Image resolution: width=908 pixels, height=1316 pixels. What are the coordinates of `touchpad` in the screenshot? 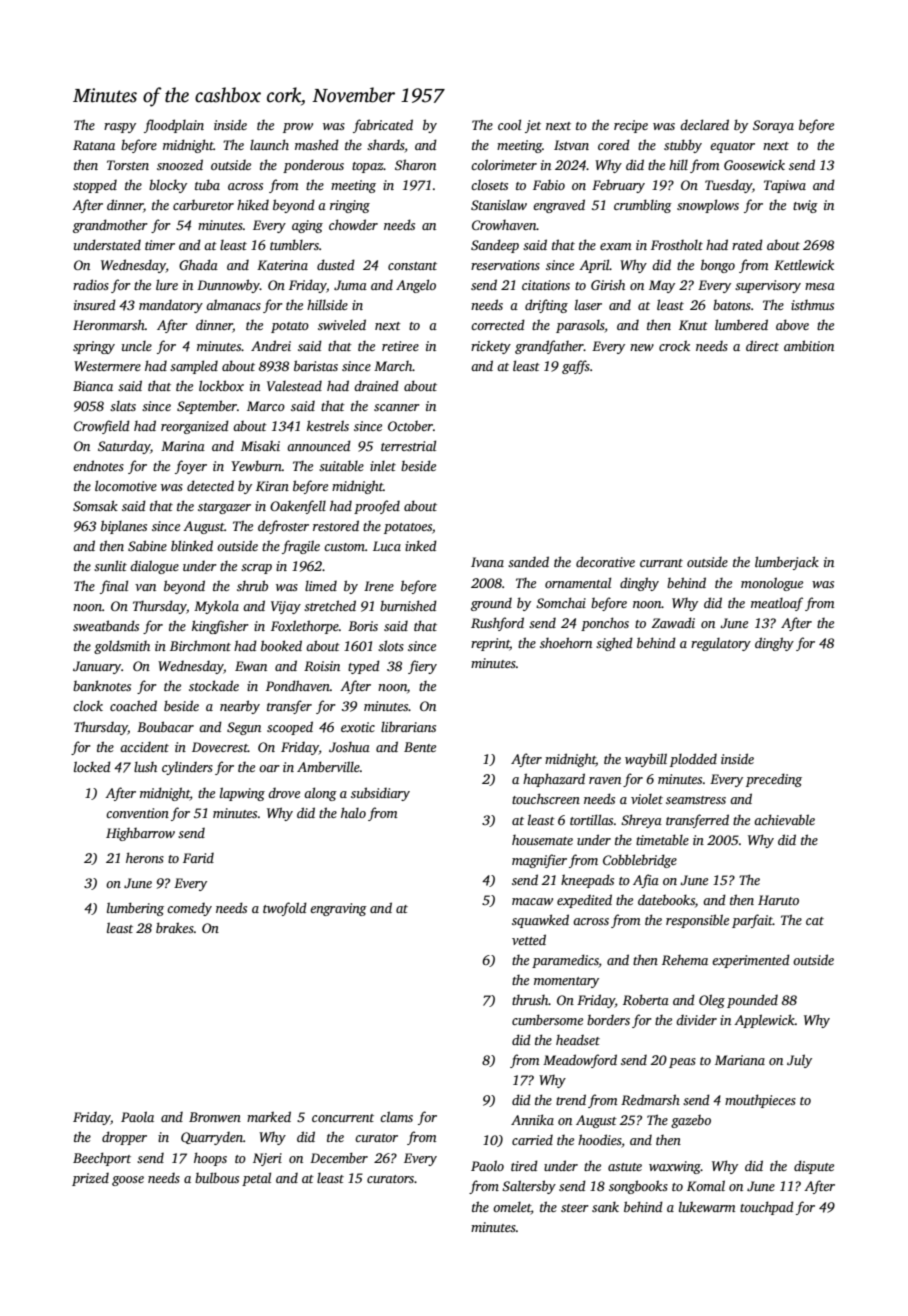 It's located at (767, 1208).
